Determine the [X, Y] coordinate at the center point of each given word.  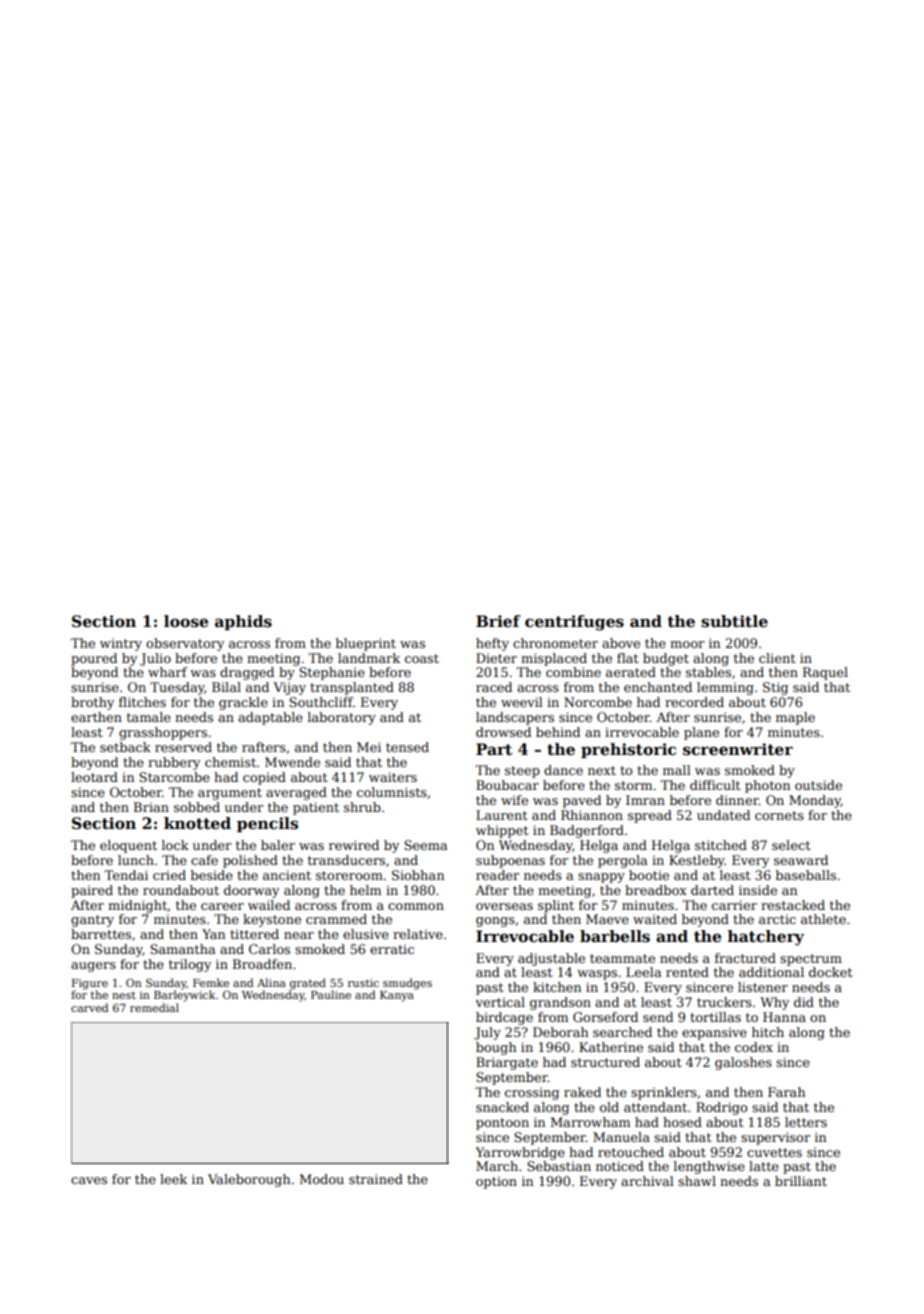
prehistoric [628, 750]
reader [498, 875]
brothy [92, 703]
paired [92, 891]
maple [795, 718]
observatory [185, 644]
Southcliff [321, 702]
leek [173, 1179]
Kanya [397, 996]
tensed [407, 747]
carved [89, 1007]
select [791, 845]
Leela [643, 972]
